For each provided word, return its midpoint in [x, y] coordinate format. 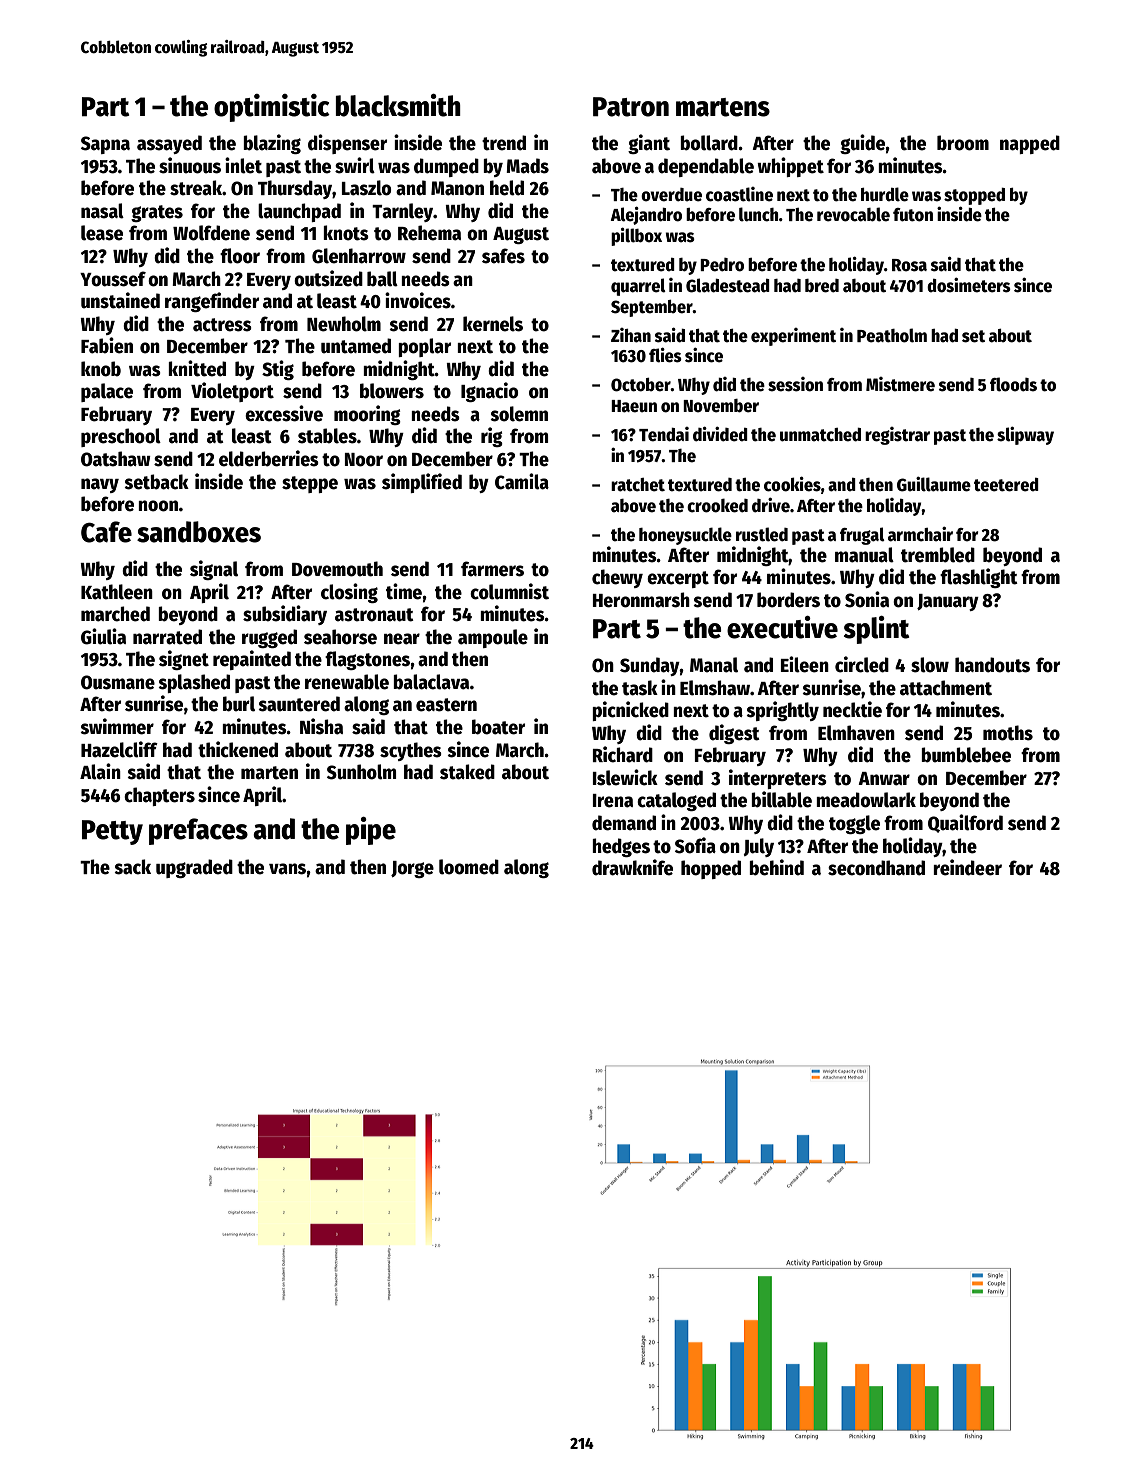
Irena [613, 801]
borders [788, 600]
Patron [631, 107]
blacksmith [398, 105]
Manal [714, 665]
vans [288, 869]
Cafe [106, 532]
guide [863, 144]
